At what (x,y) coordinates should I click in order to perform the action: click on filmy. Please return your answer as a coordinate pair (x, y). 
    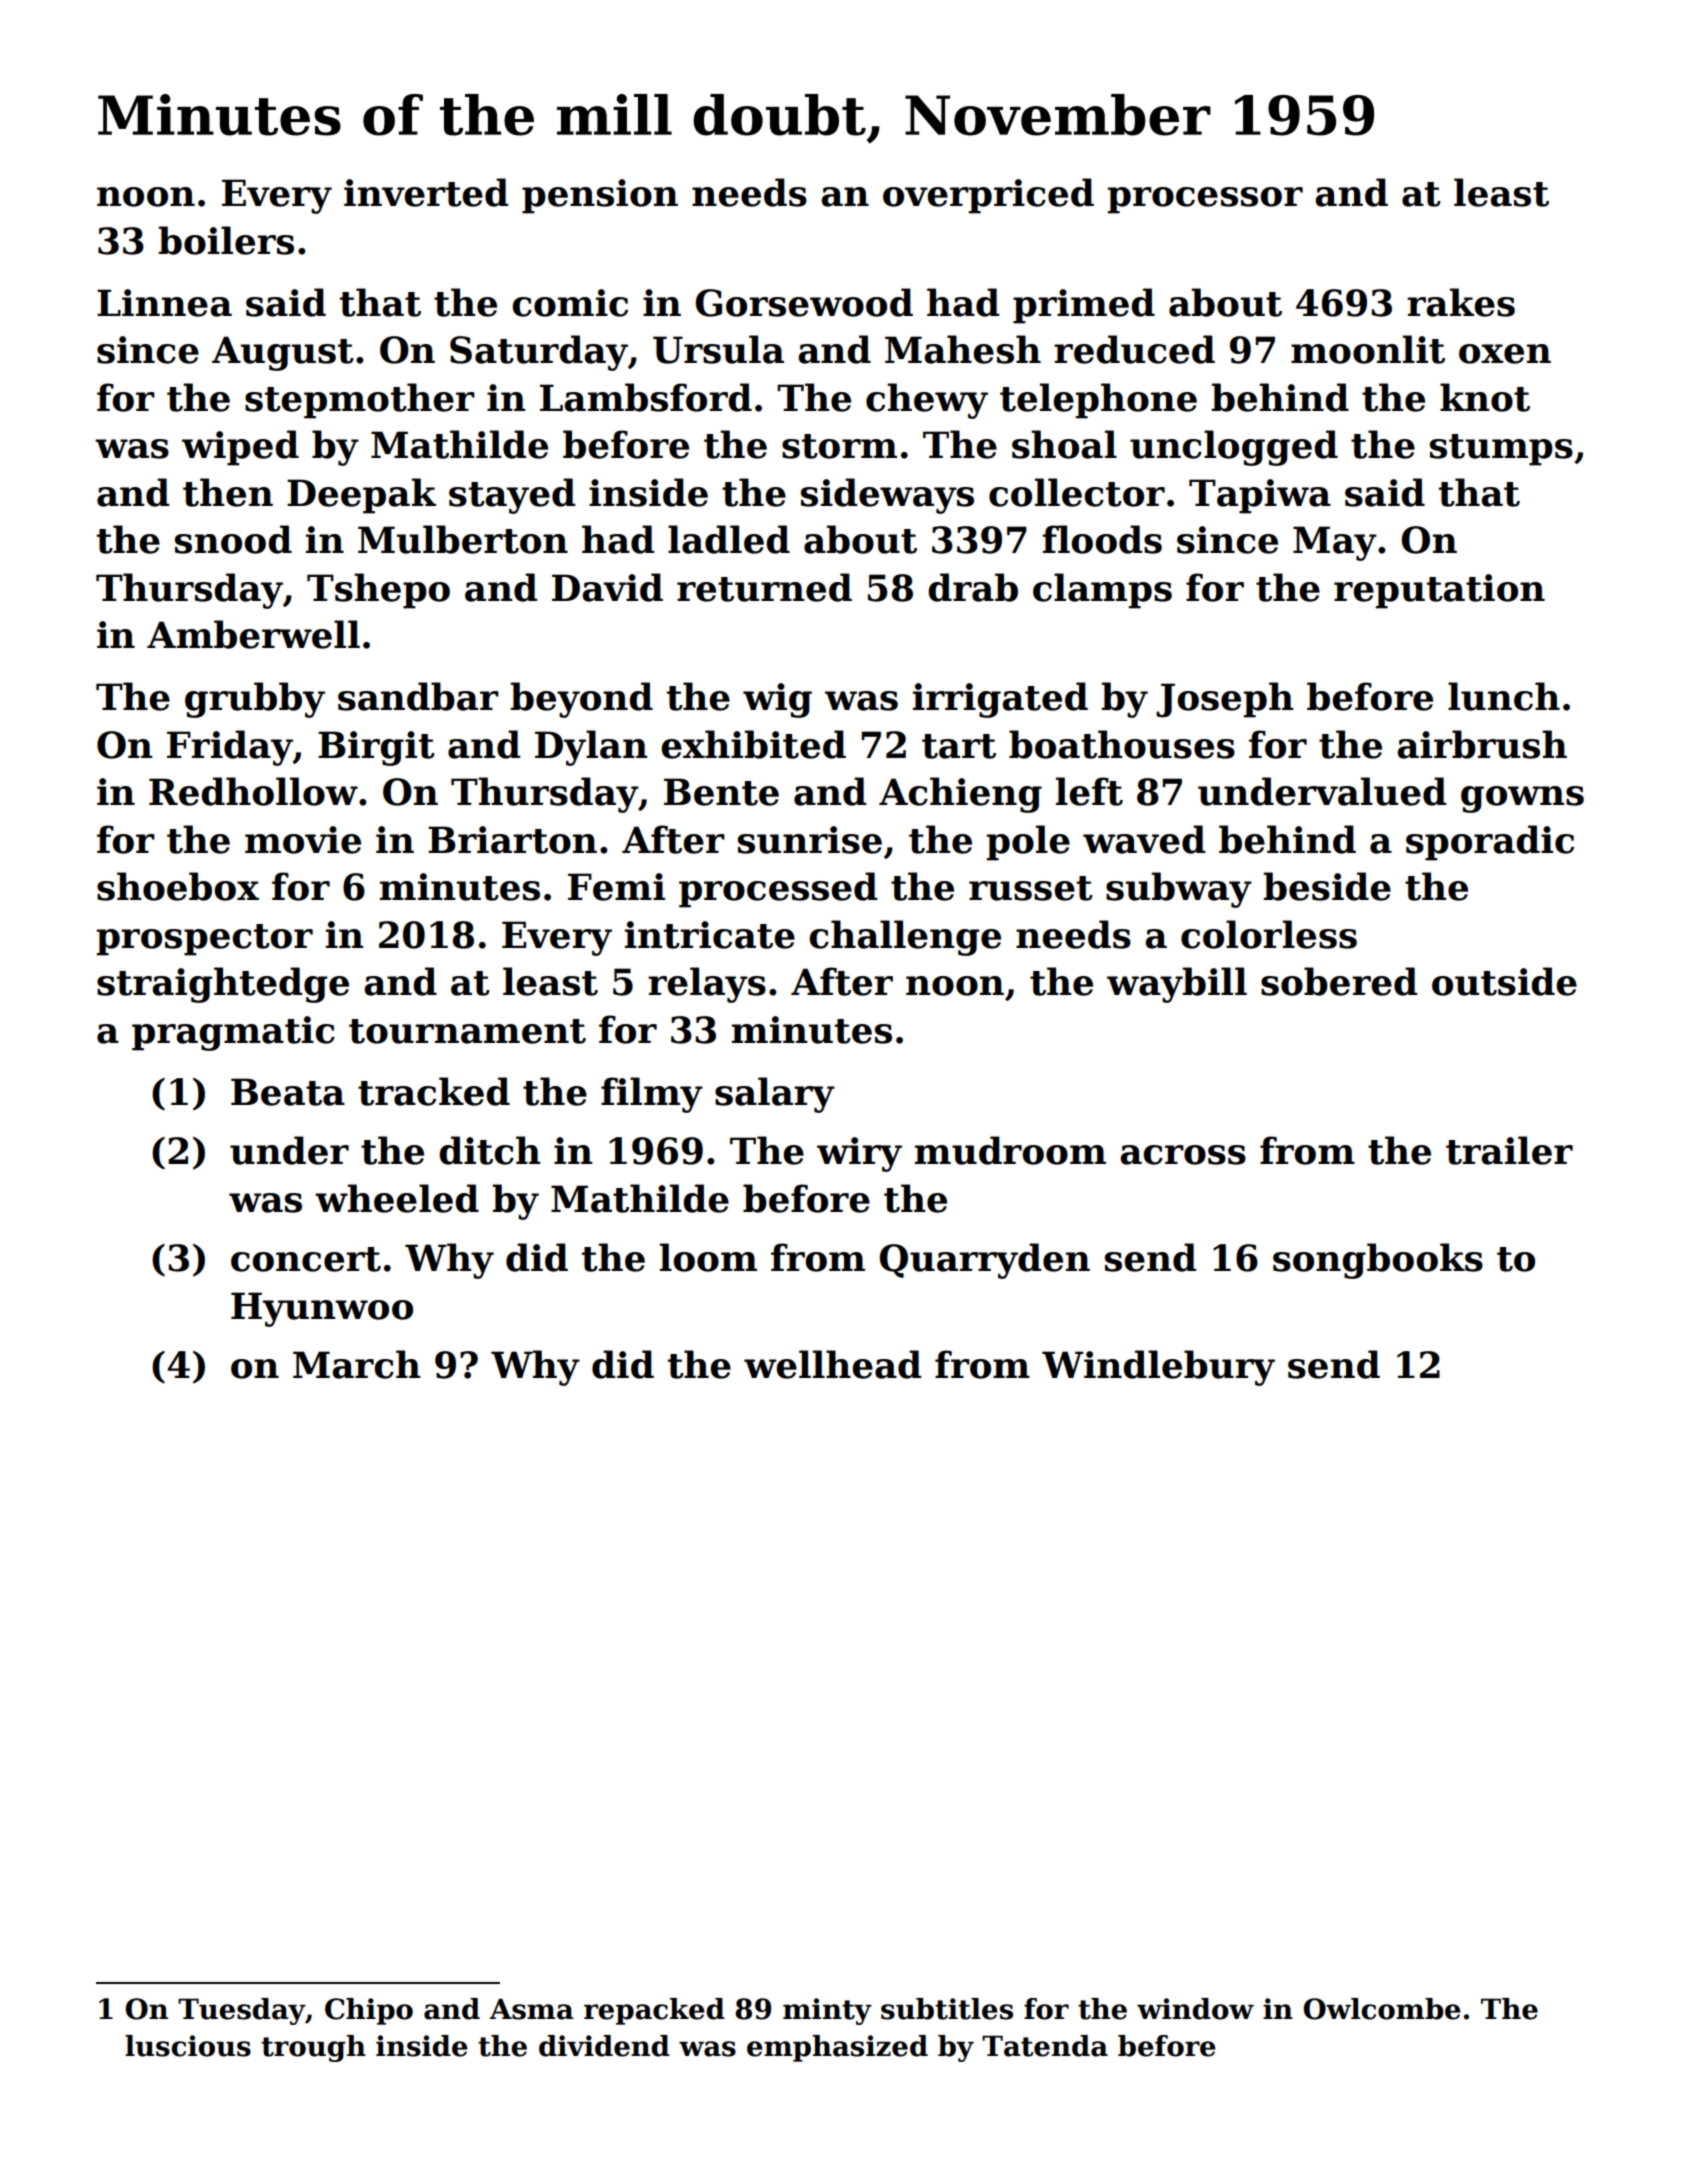
    Looking at the image, I should click on (652, 1095).
